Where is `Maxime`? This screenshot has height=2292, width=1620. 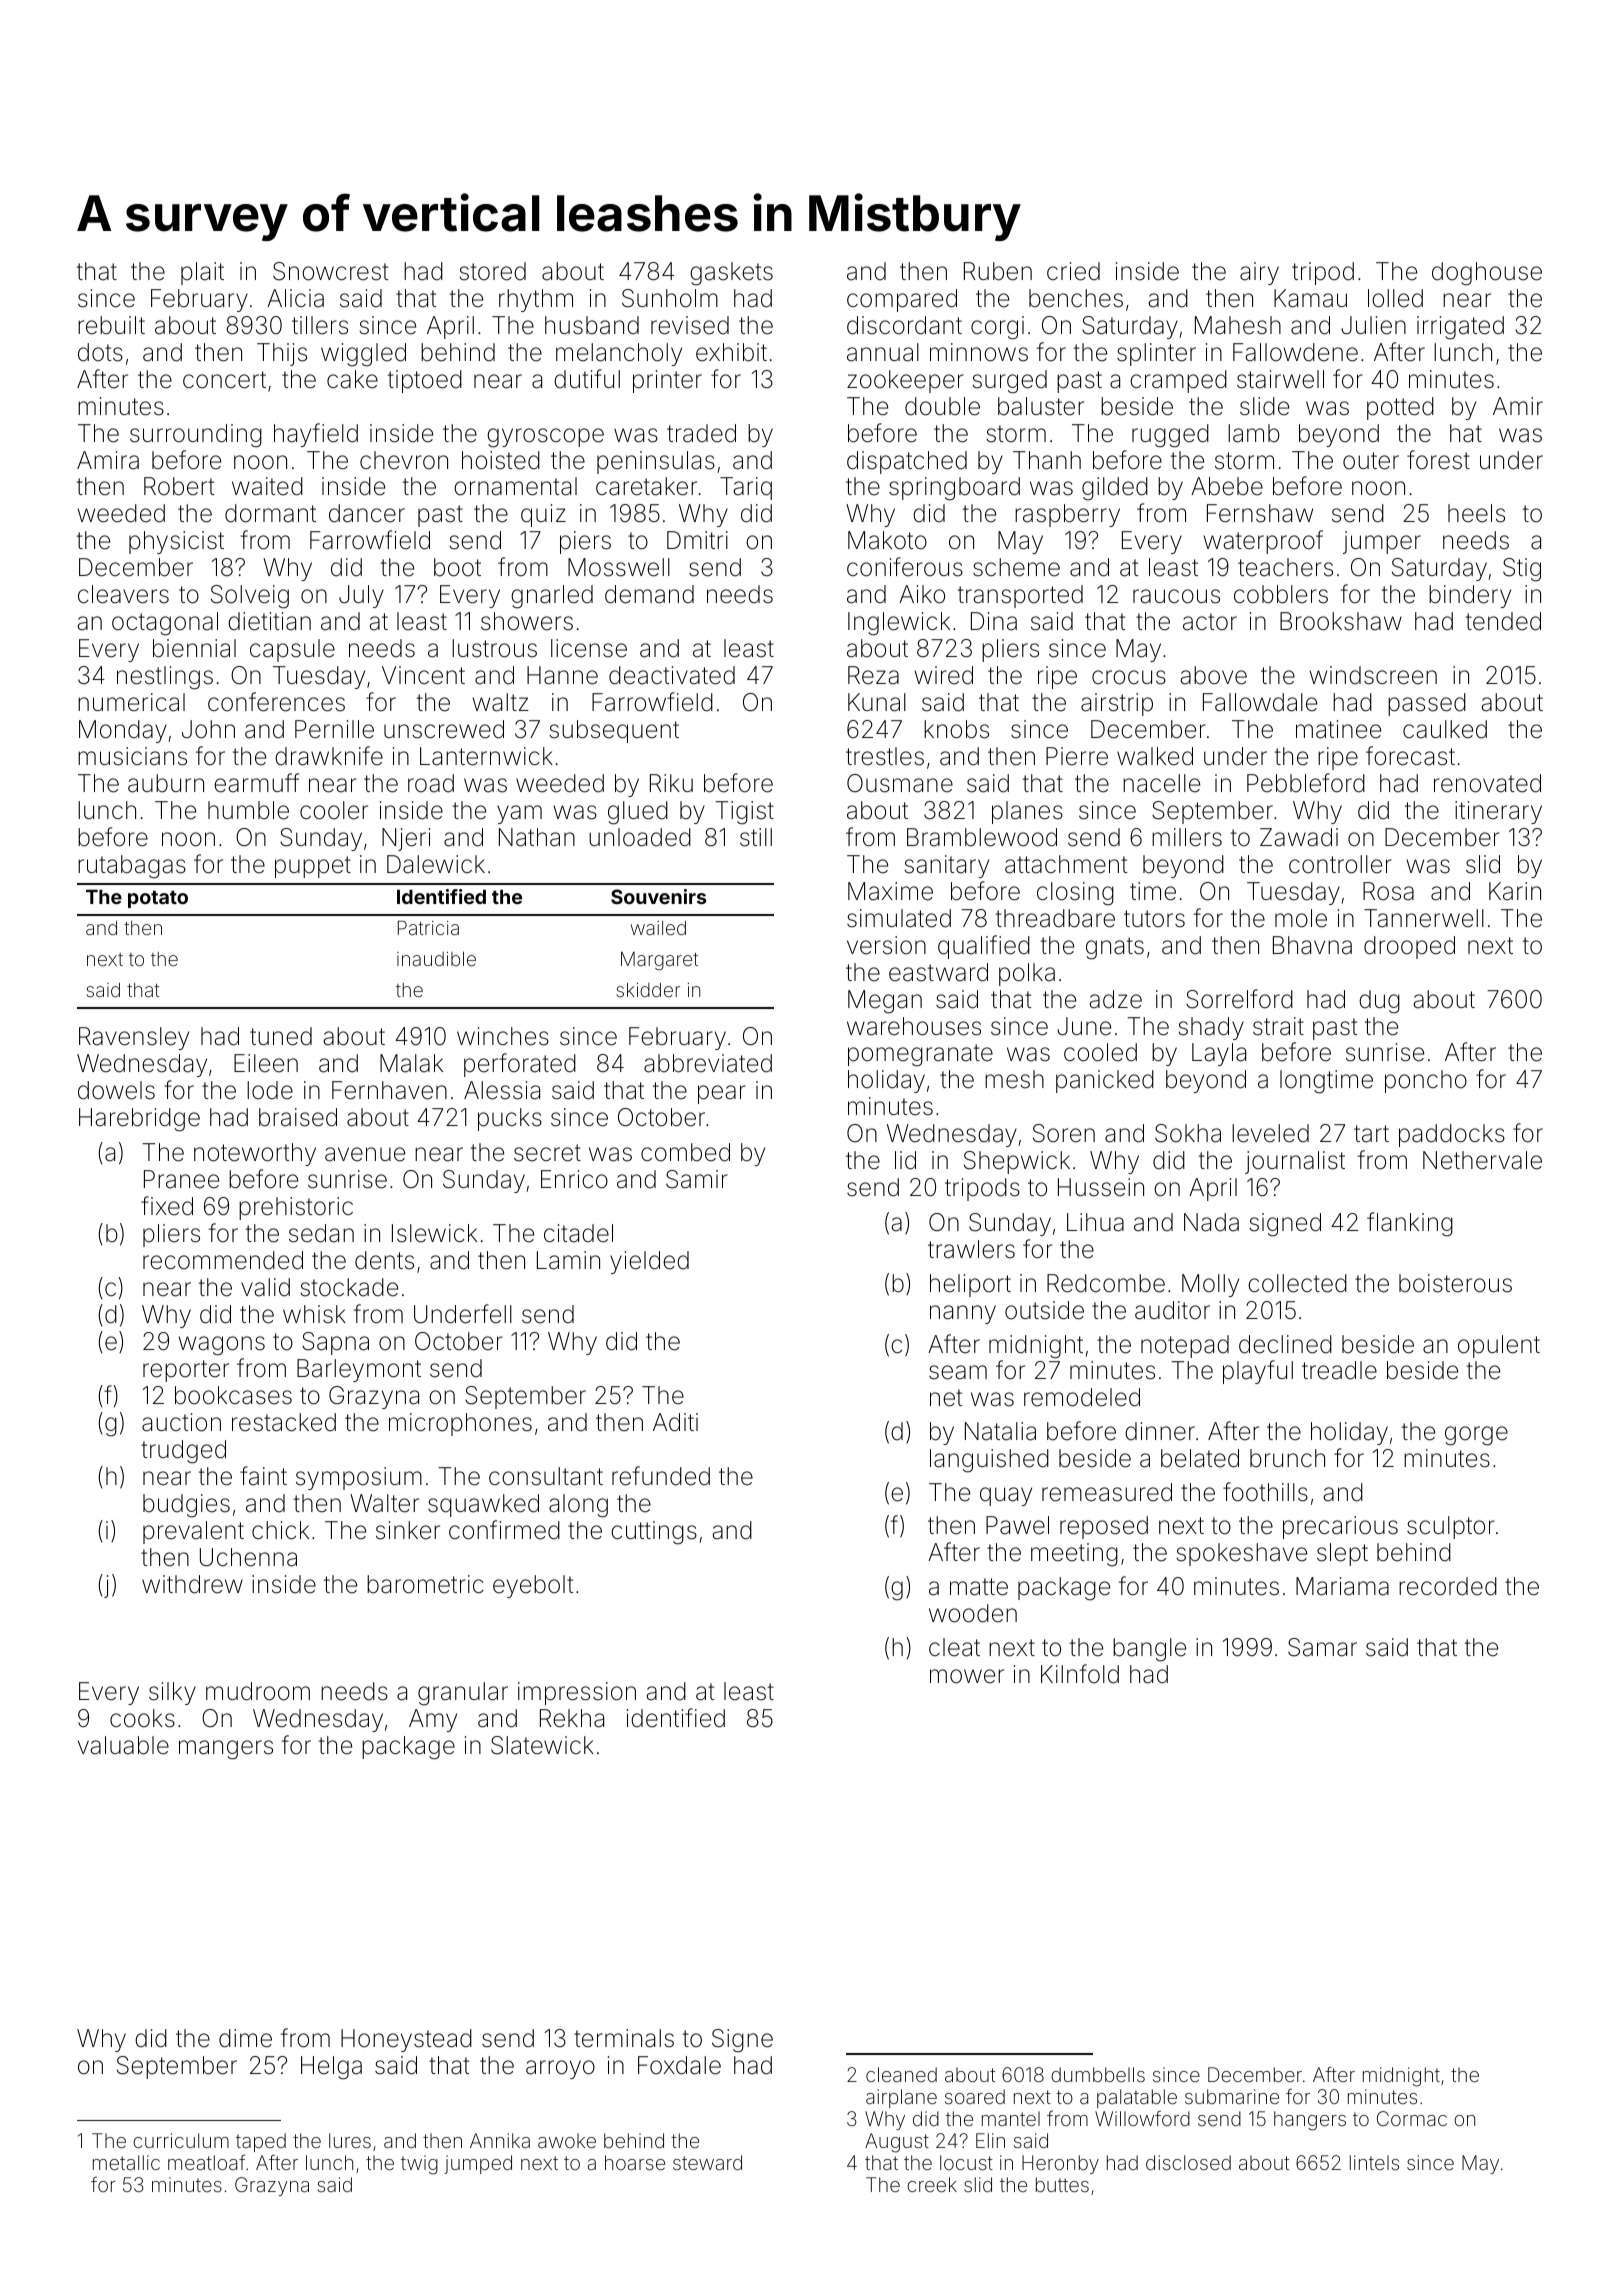 Maxime is located at coordinates (890, 891).
